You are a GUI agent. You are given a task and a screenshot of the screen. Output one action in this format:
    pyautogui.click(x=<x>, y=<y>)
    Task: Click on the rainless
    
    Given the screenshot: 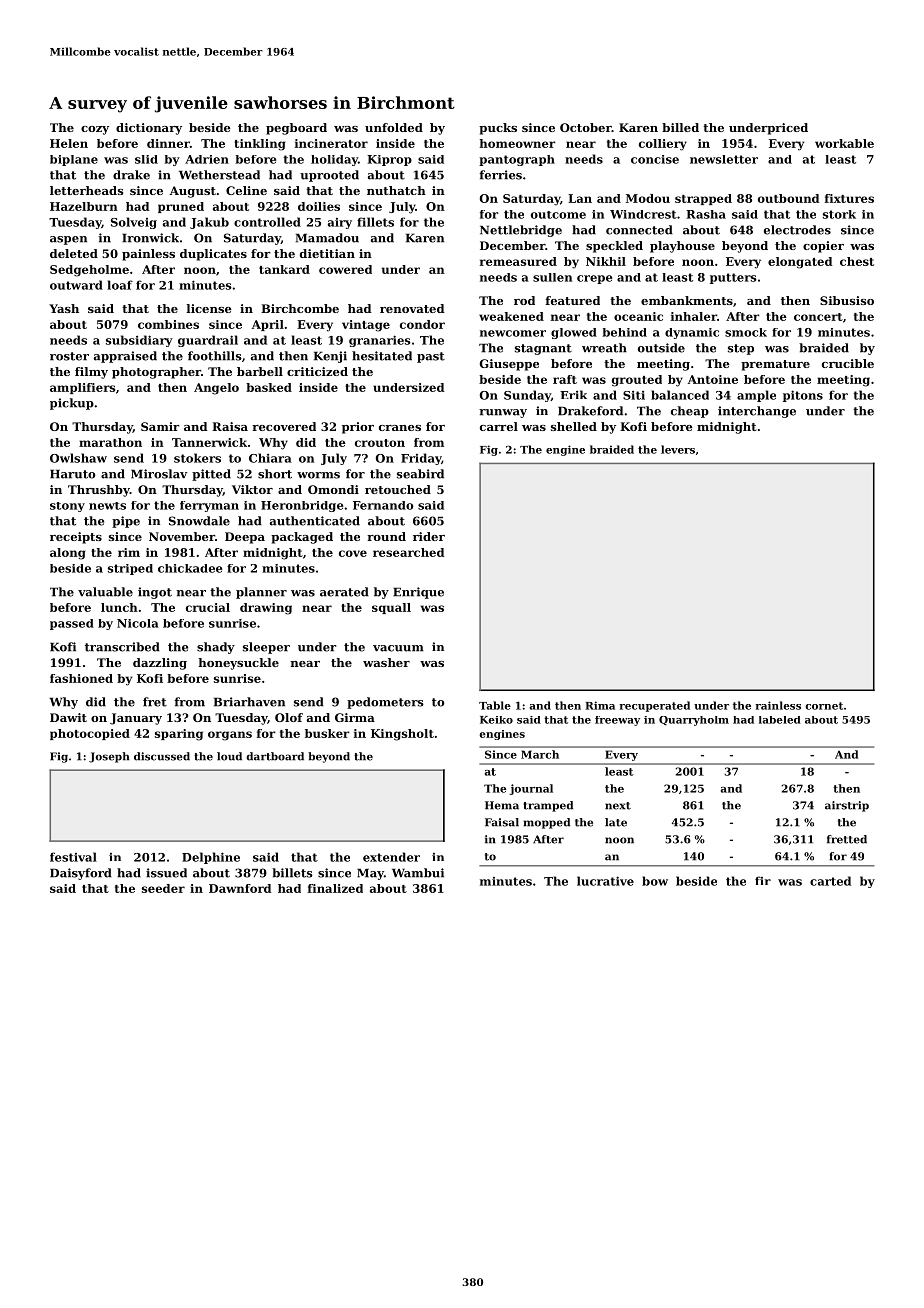 What is the action you would take?
    pyautogui.click(x=778, y=705)
